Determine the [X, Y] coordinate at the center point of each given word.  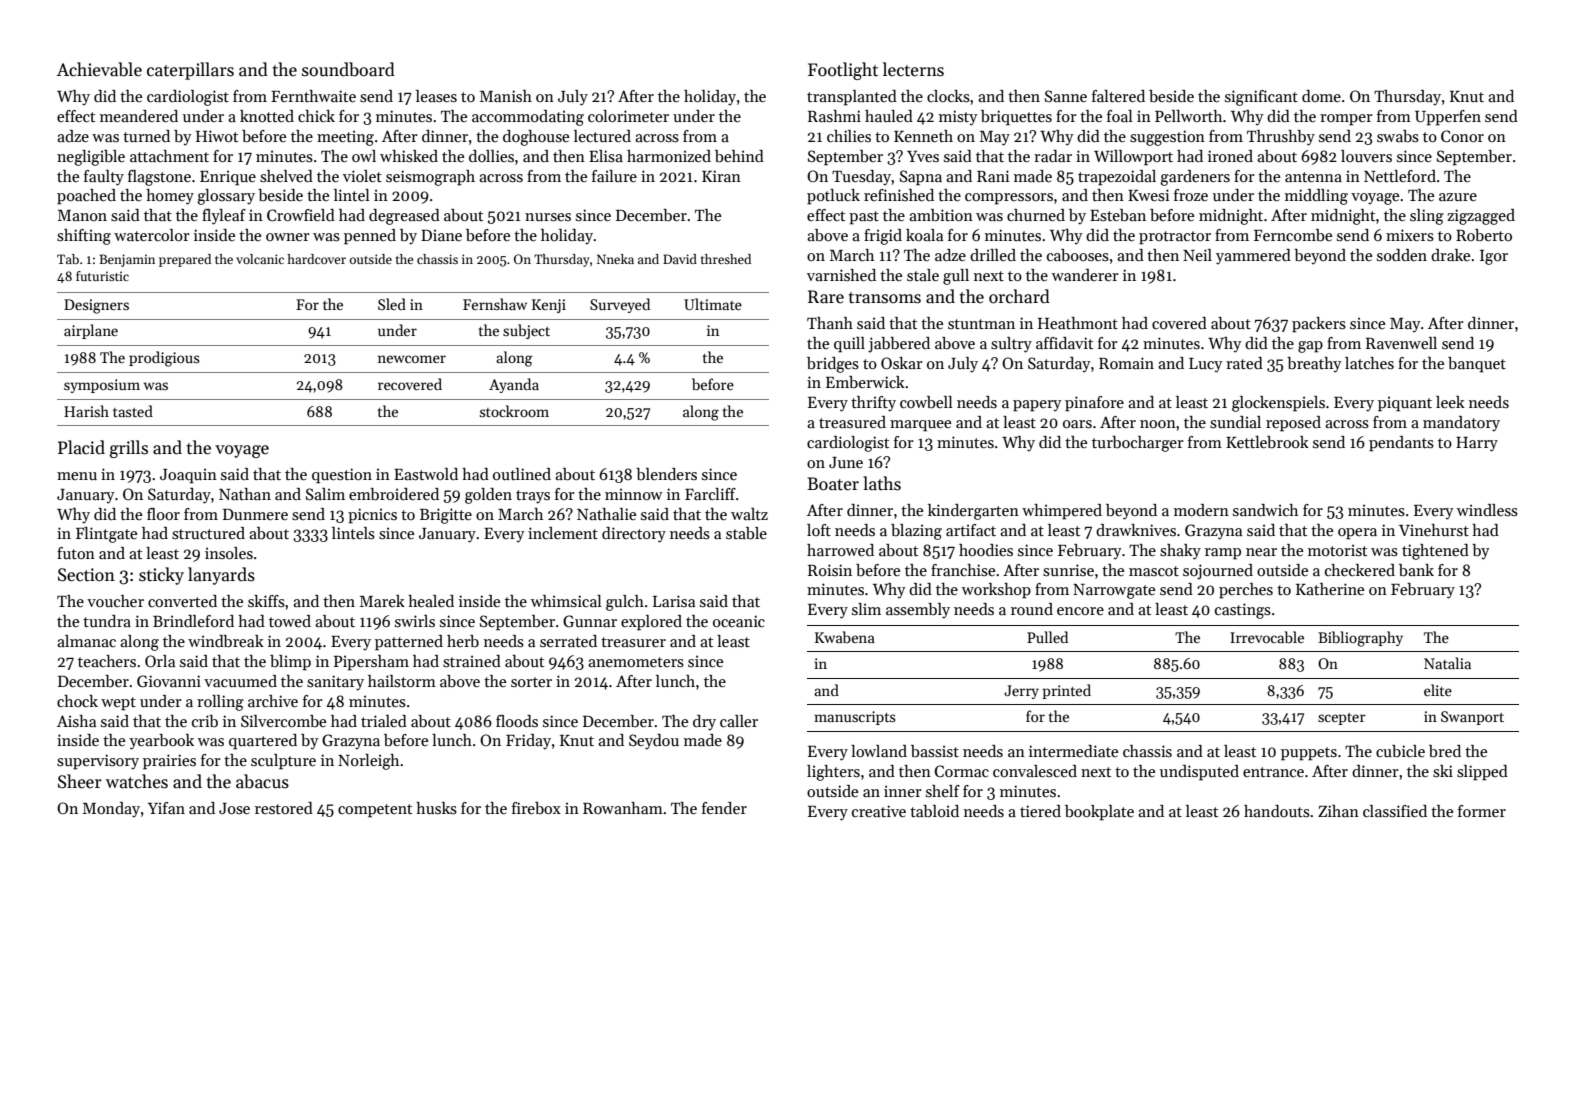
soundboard [348, 69]
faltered [1118, 96]
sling [1427, 217]
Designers [96, 306]
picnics [372, 516]
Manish [506, 96]
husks [436, 808]
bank [1416, 570]
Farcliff [710, 494]
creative [879, 811]
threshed [726, 259]
